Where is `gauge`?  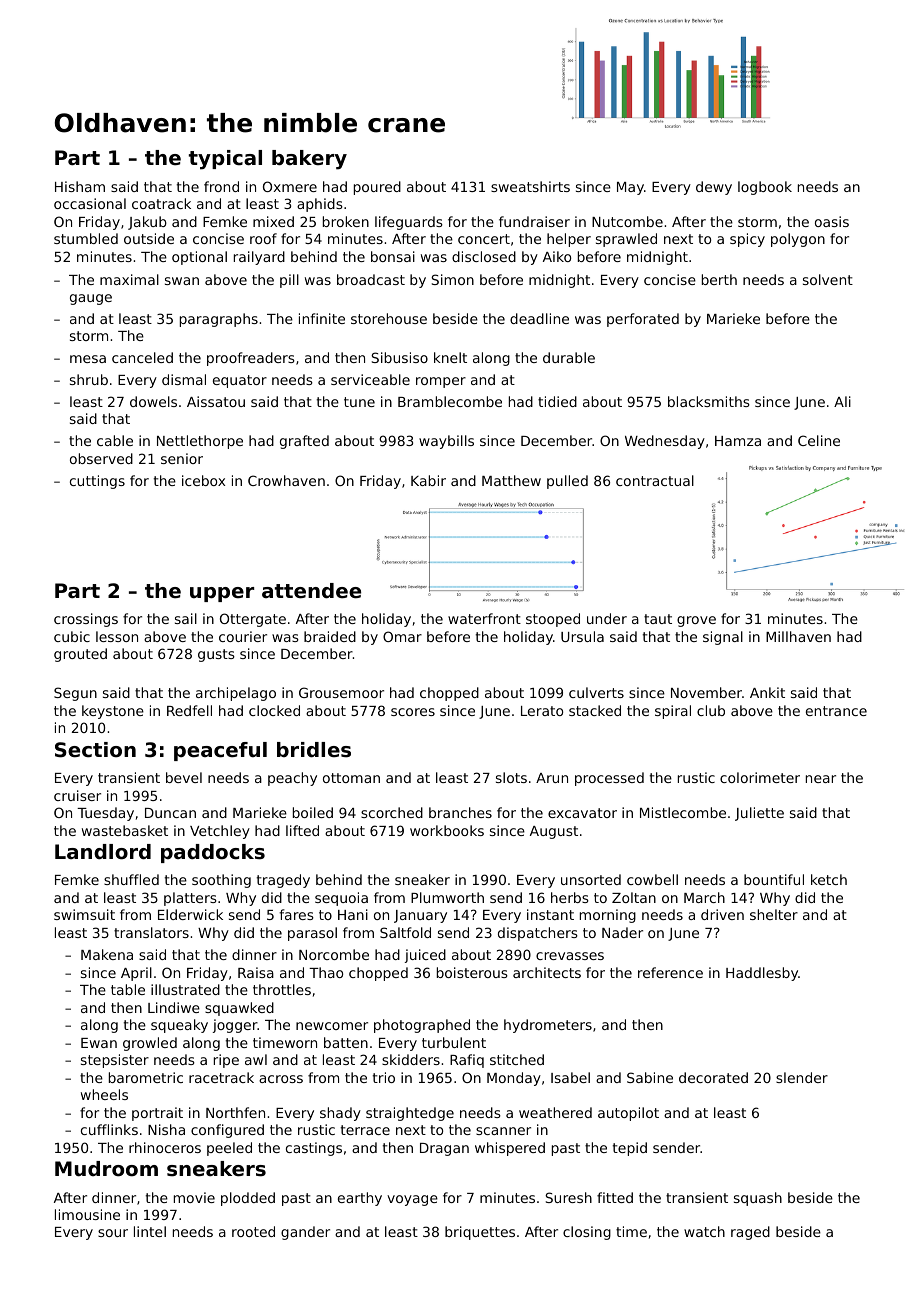 gauge is located at coordinates (91, 299).
